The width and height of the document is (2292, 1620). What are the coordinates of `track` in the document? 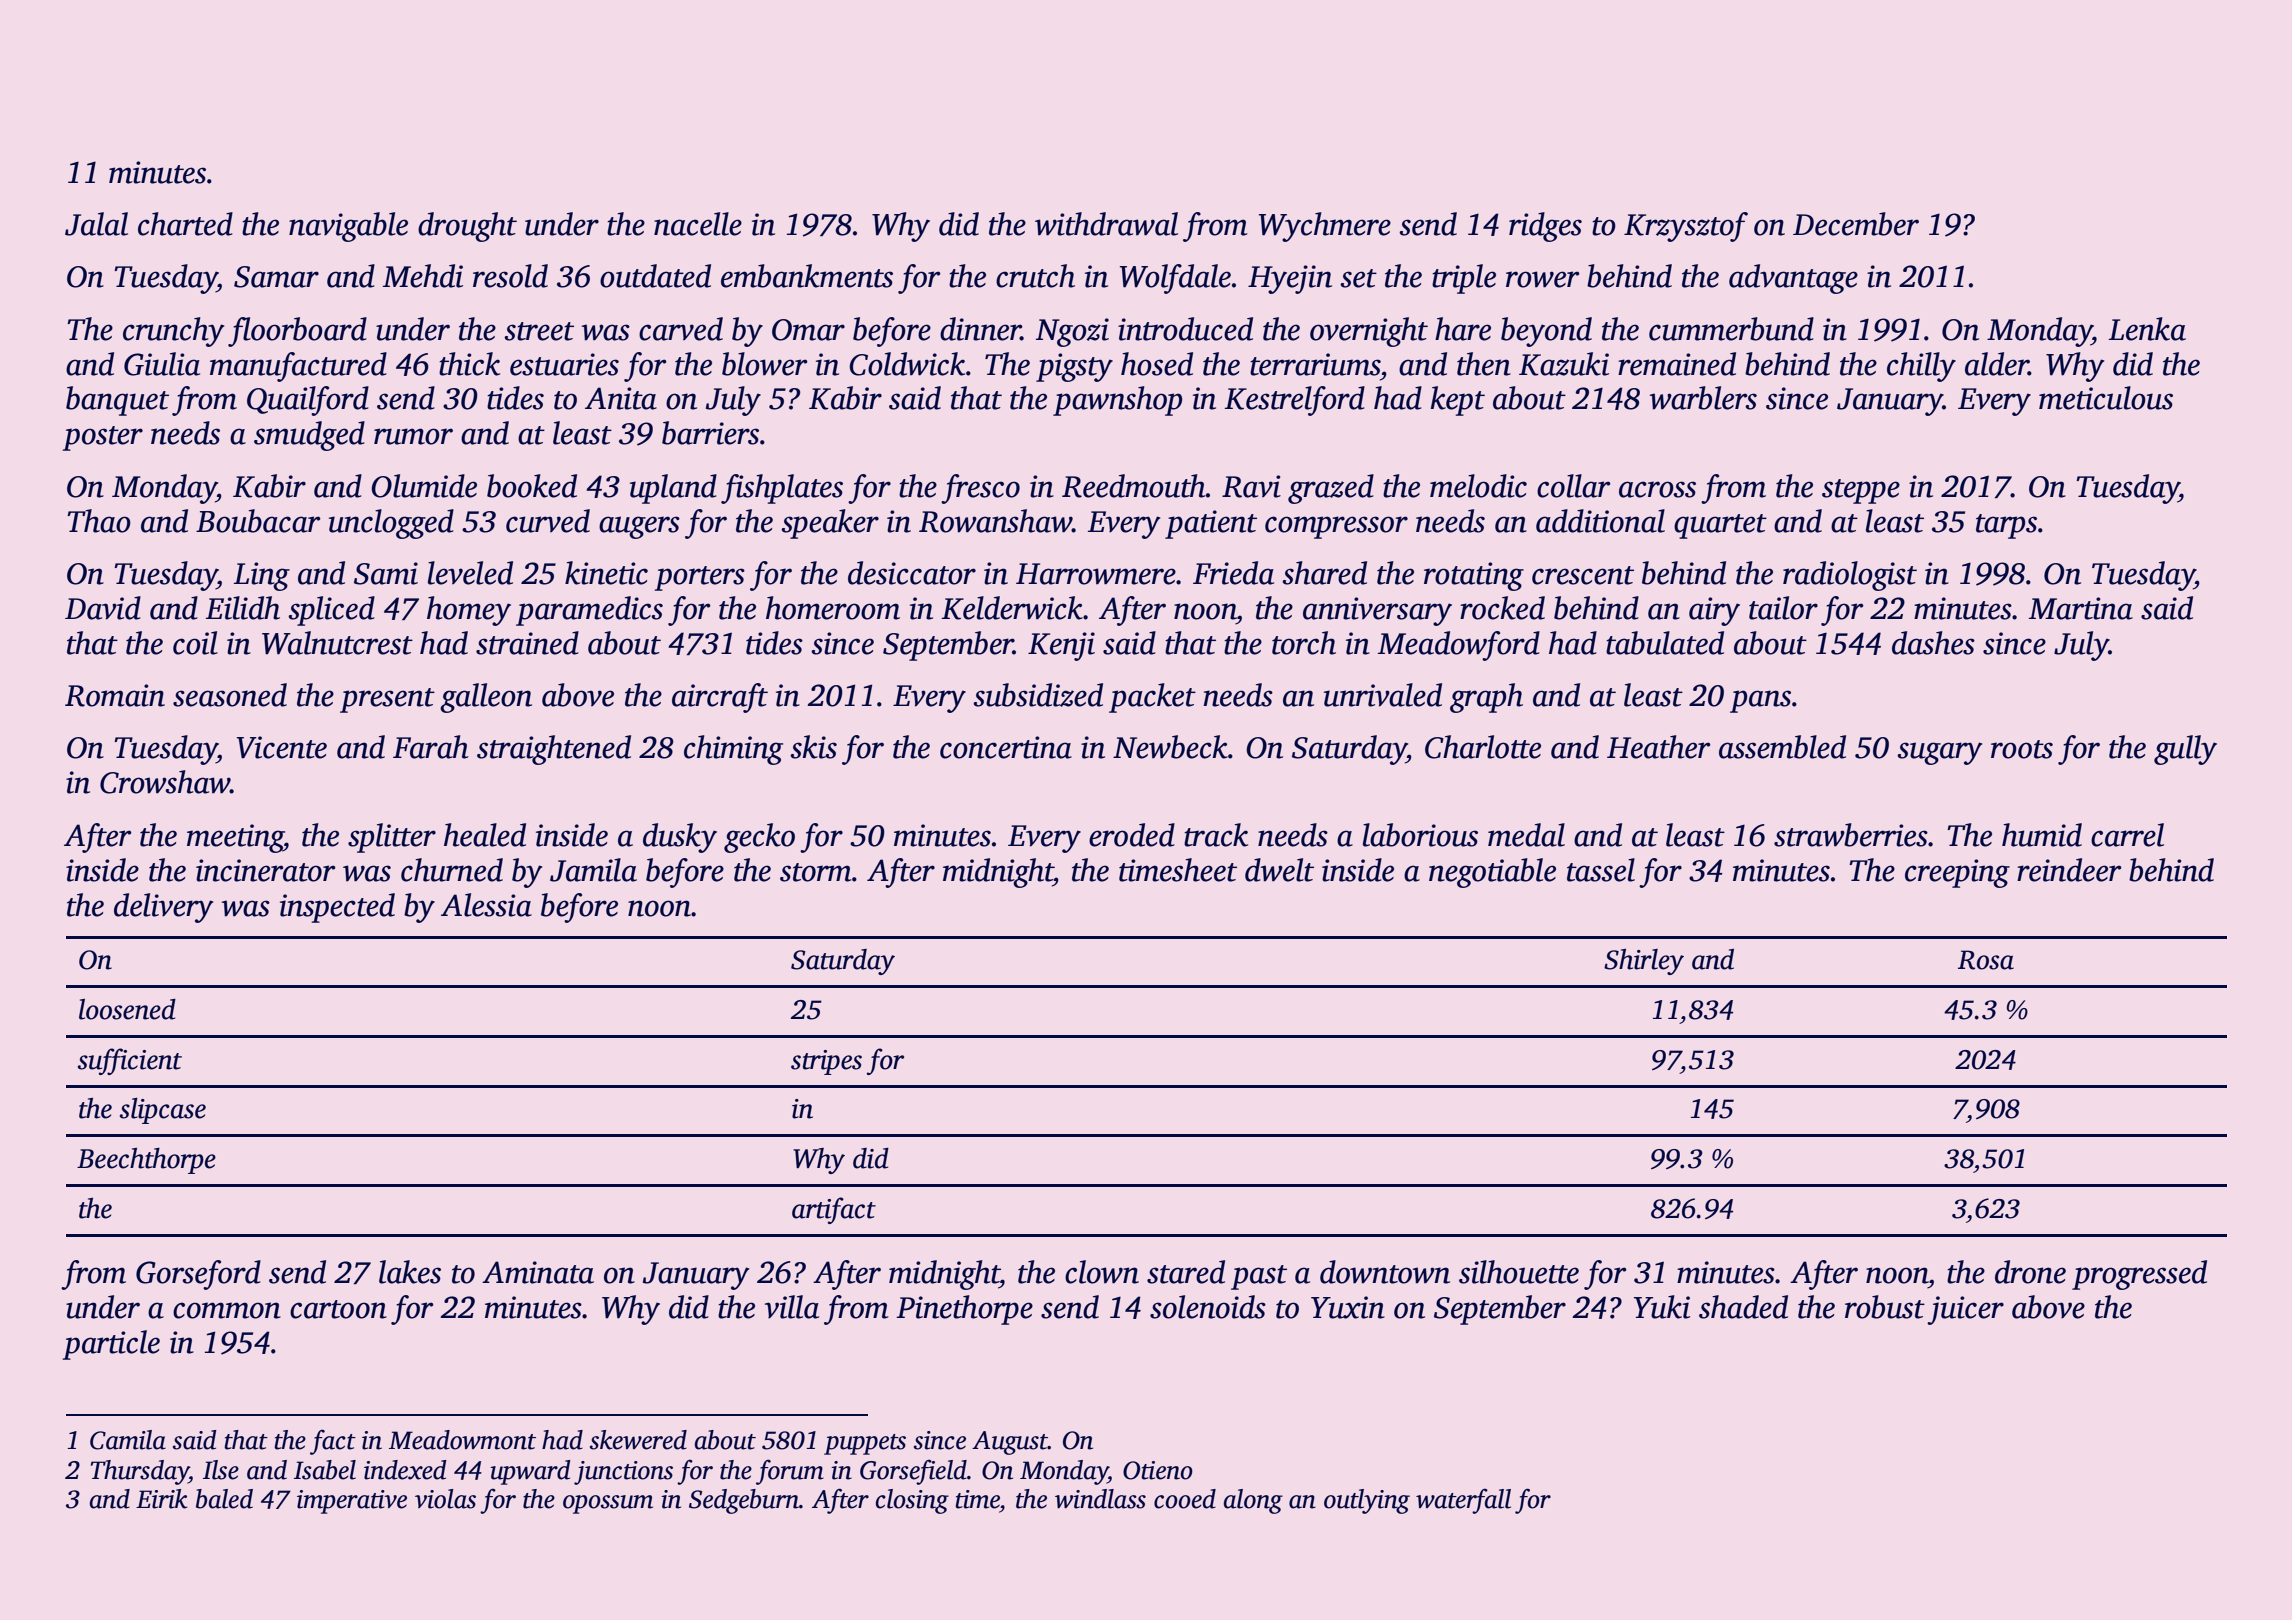 It's located at (1216, 835).
